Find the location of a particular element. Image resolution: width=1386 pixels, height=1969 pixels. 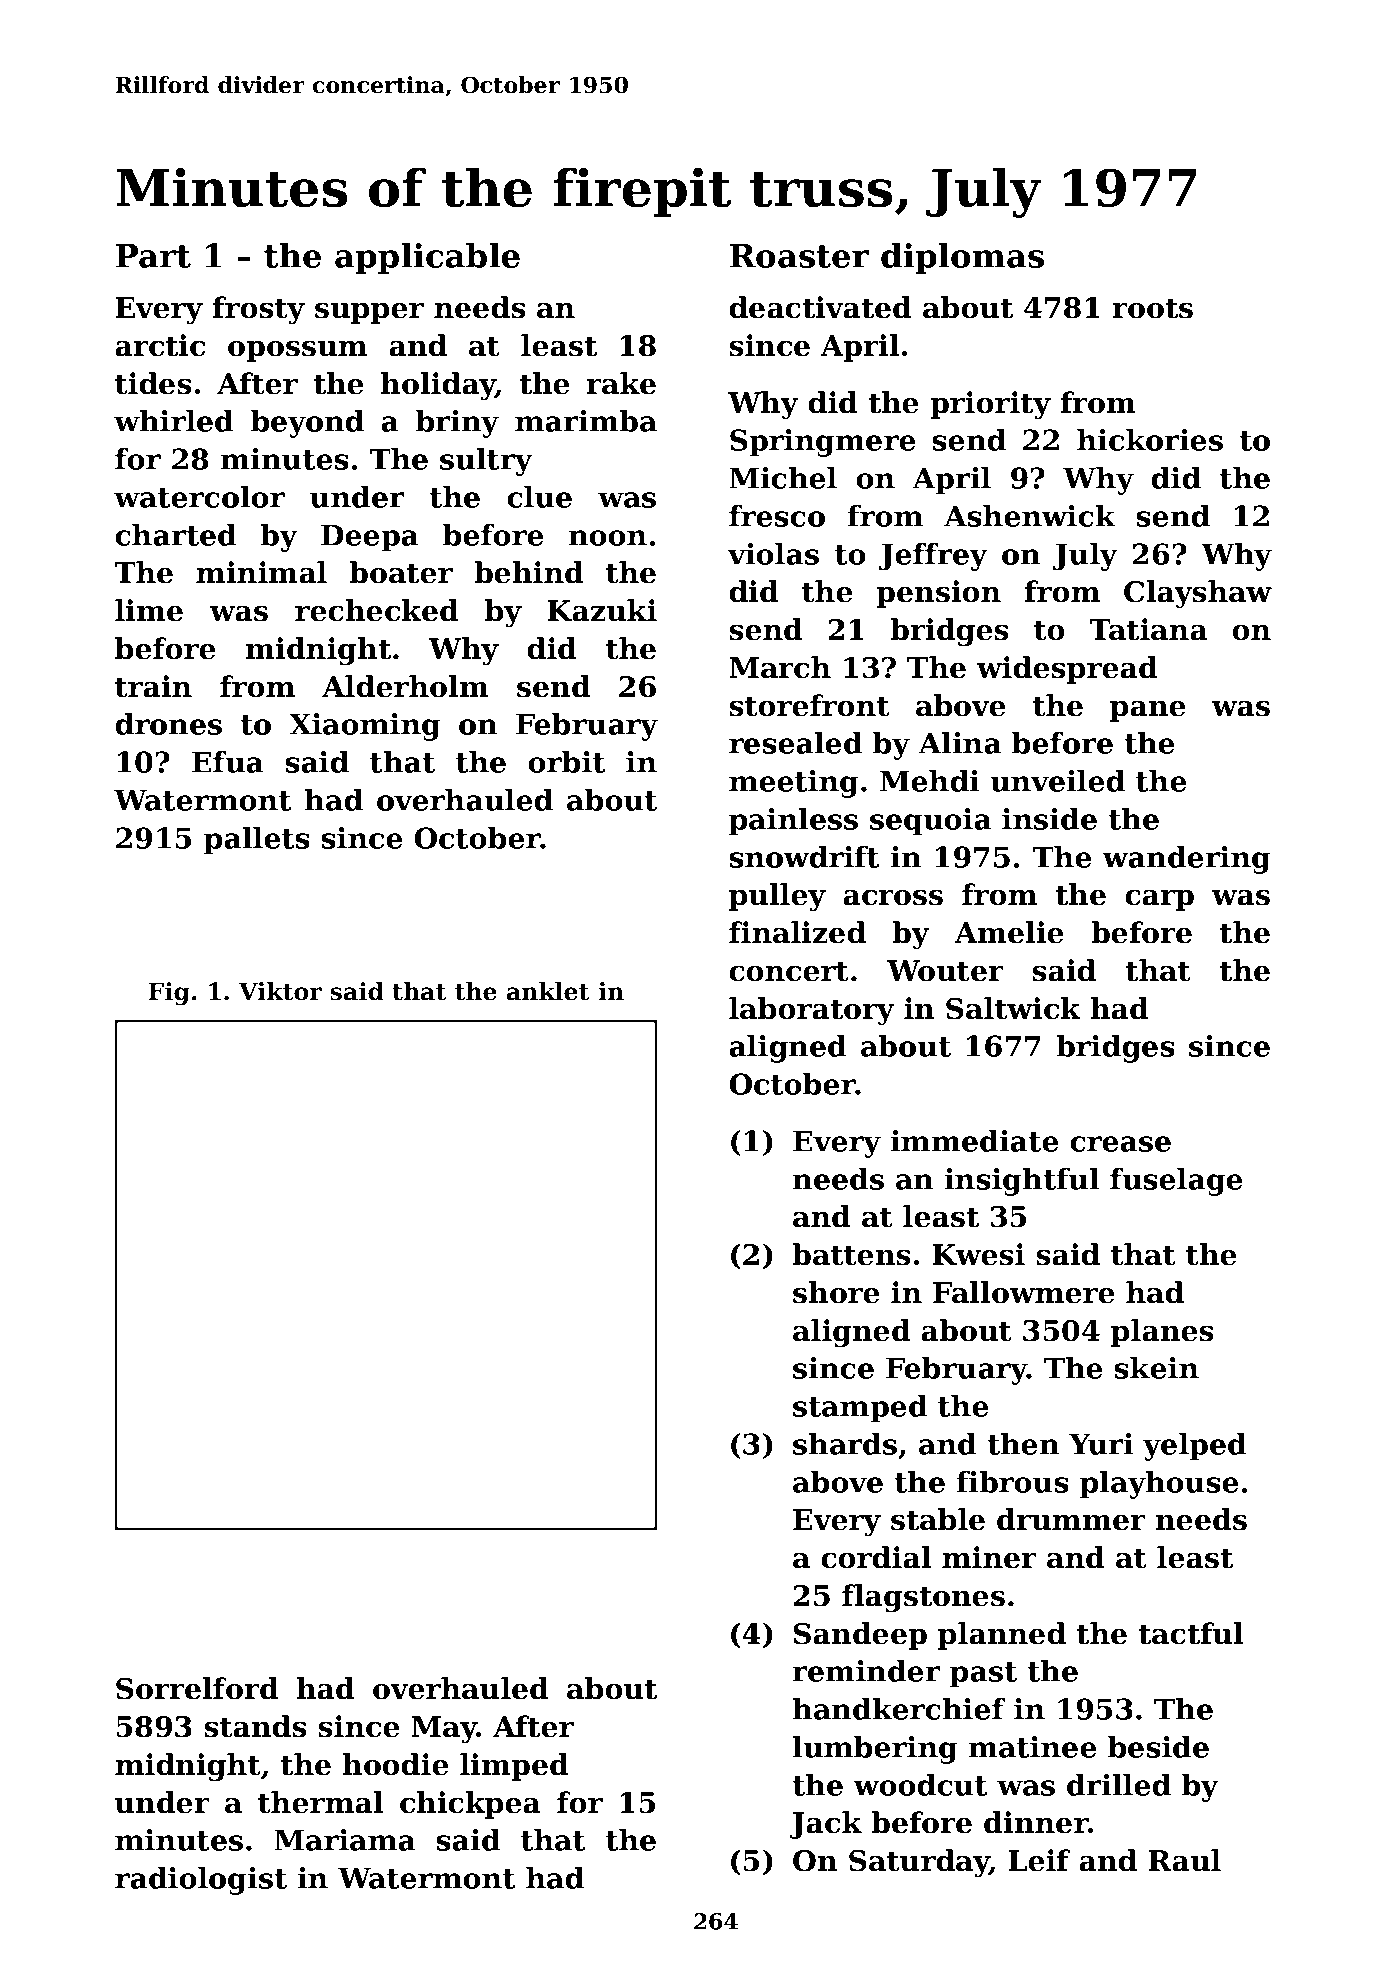

Raul is located at coordinates (1185, 1860).
